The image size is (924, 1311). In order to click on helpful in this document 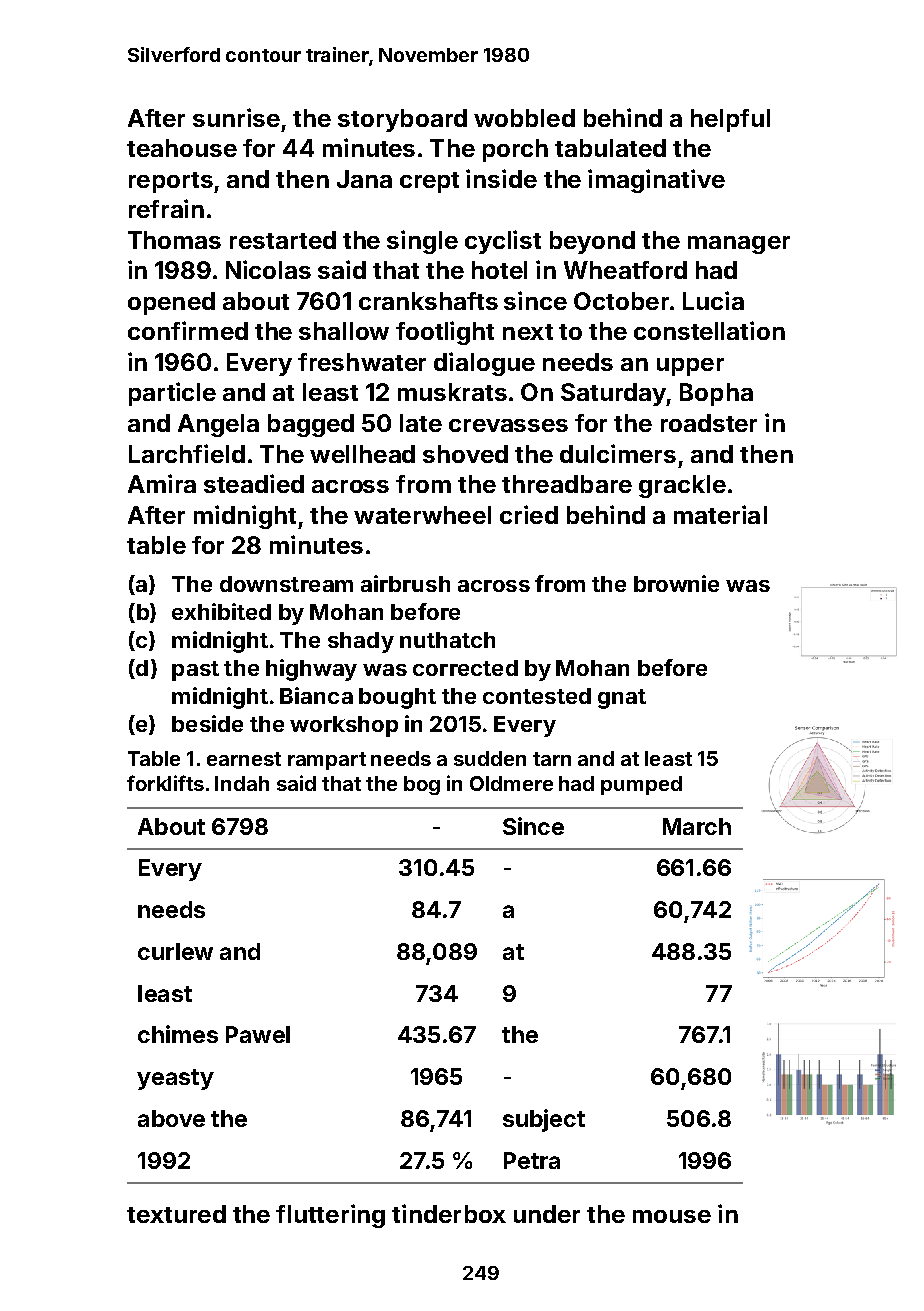, I will do `click(730, 120)`.
